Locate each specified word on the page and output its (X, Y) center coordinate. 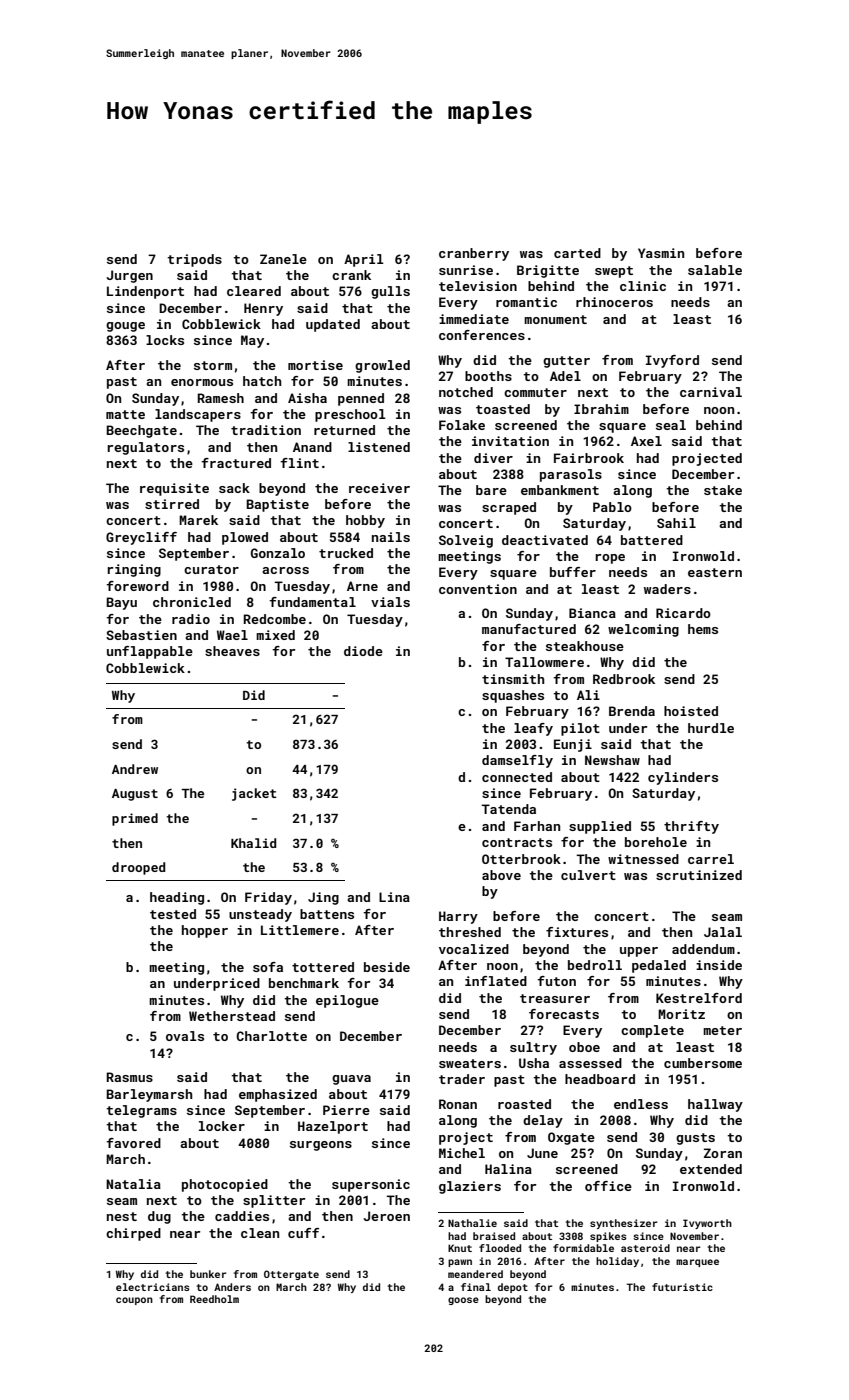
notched (466, 392)
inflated (496, 981)
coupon (134, 1301)
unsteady (260, 915)
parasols (571, 475)
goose (463, 1301)
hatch (262, 381)
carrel (711, 859)
